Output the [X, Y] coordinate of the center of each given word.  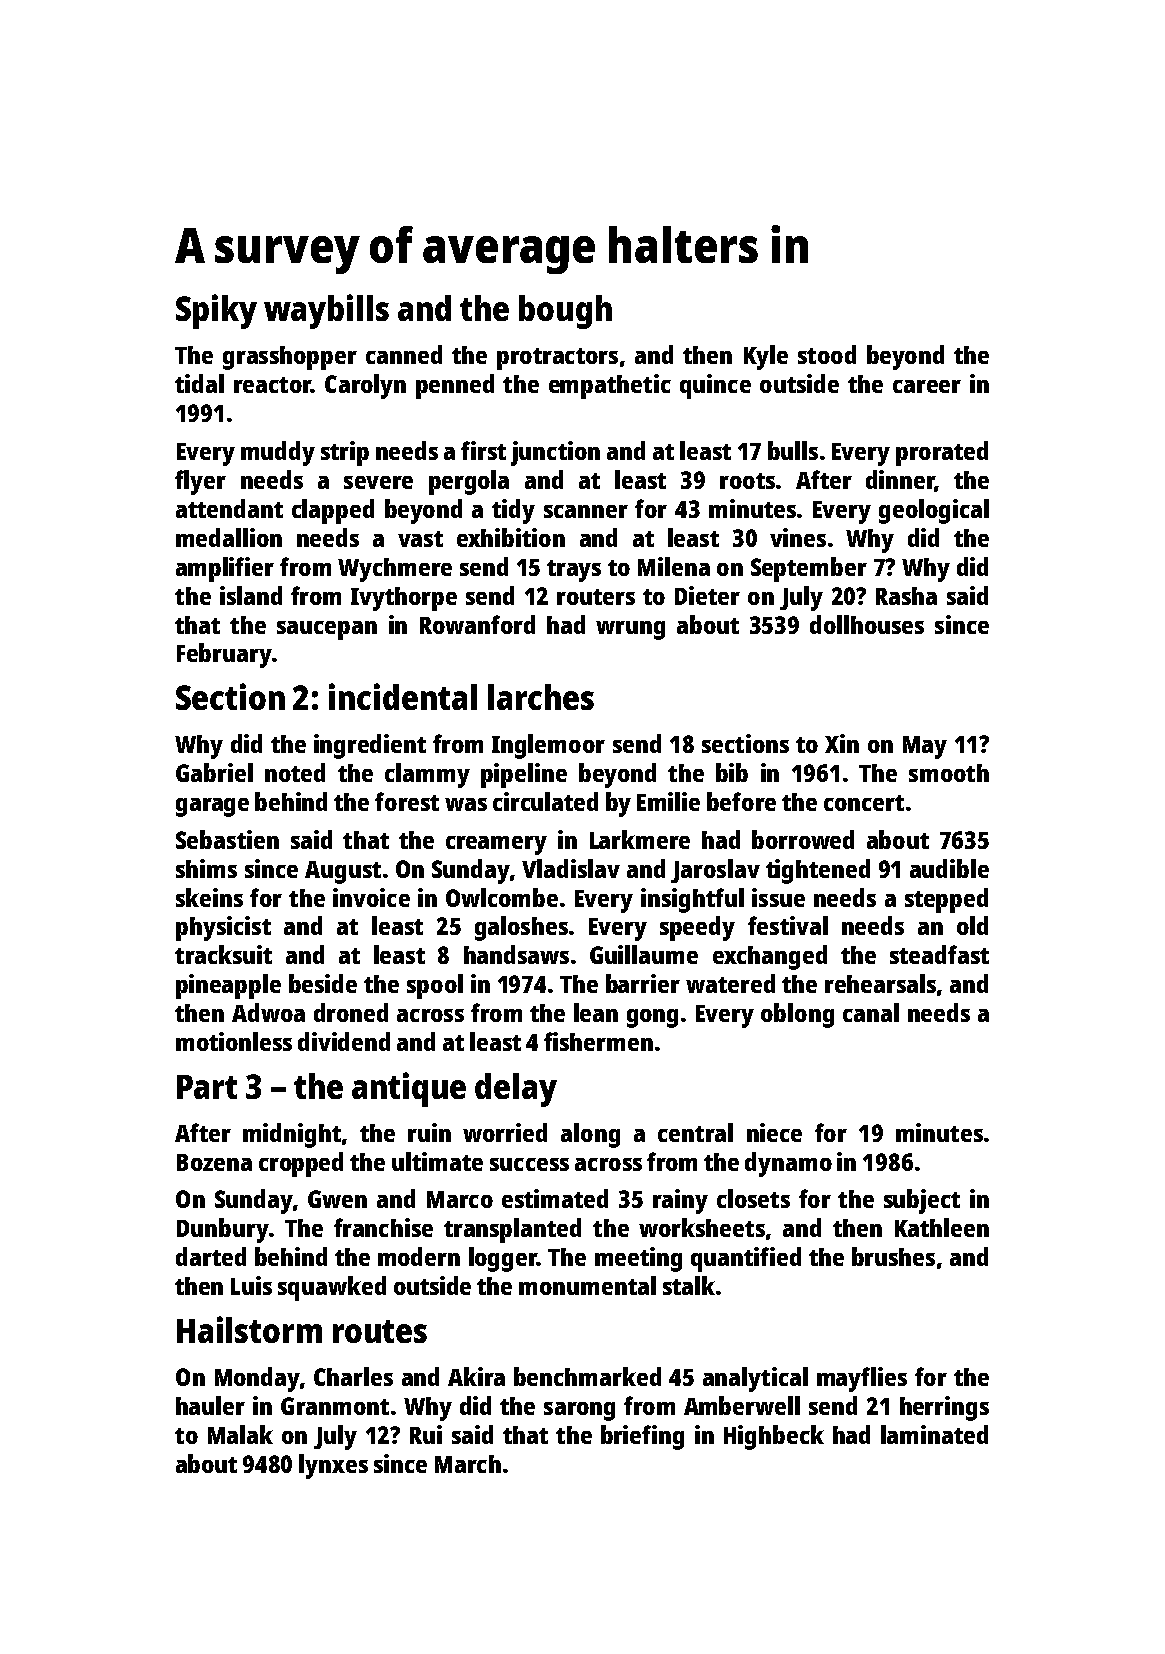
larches [541, 697]
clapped [333, 511]
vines [798, 537]
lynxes [333, 1466]
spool [435, 986]
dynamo [788, 1164]
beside [323, 983]
